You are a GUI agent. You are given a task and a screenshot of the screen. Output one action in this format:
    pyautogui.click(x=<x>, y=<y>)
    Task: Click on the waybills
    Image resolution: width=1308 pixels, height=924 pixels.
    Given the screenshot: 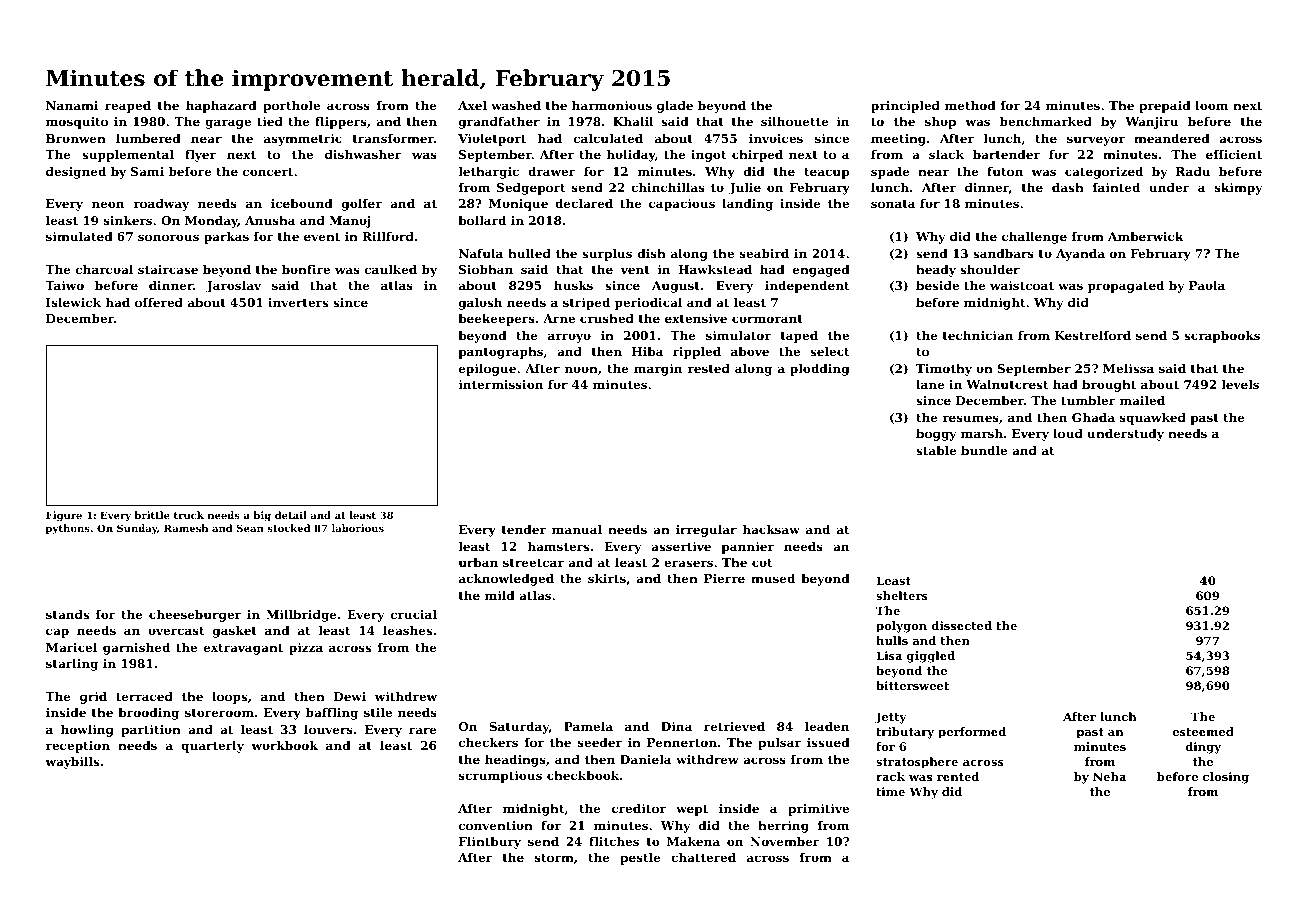 What is the action you would take?
    pyautogui.click(x=72, y=763)
